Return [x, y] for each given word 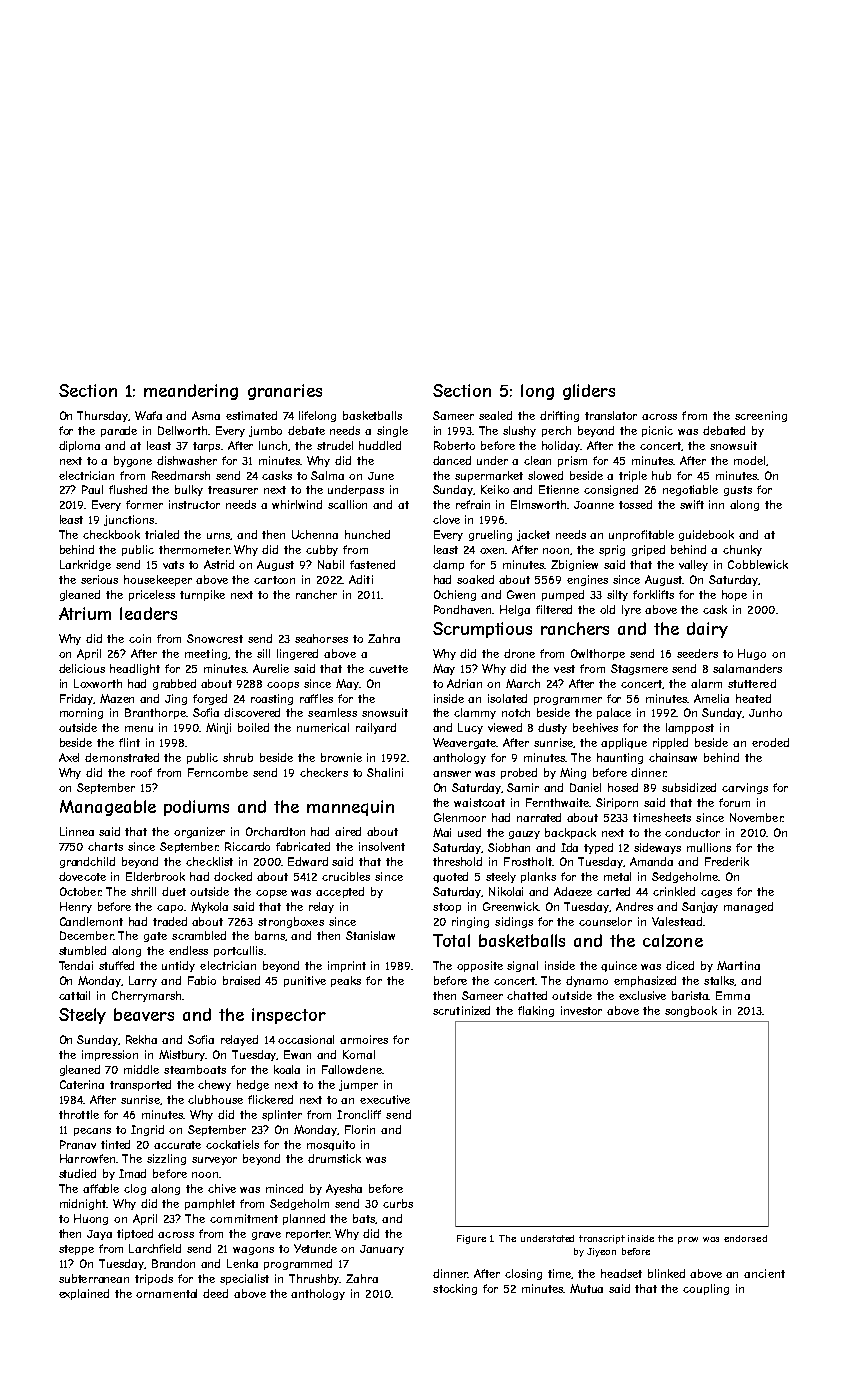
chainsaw [673, 757]
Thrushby [314, 1279]
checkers [324, 772]
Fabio [202, 980]
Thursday [103, 416]
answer [452, 774]
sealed [495, 415]
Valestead [677, 921]
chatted [527, 995]
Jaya [99, 1235]
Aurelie [271, 668]
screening [761, 416]
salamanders [747, 668]
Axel [69, 757]
